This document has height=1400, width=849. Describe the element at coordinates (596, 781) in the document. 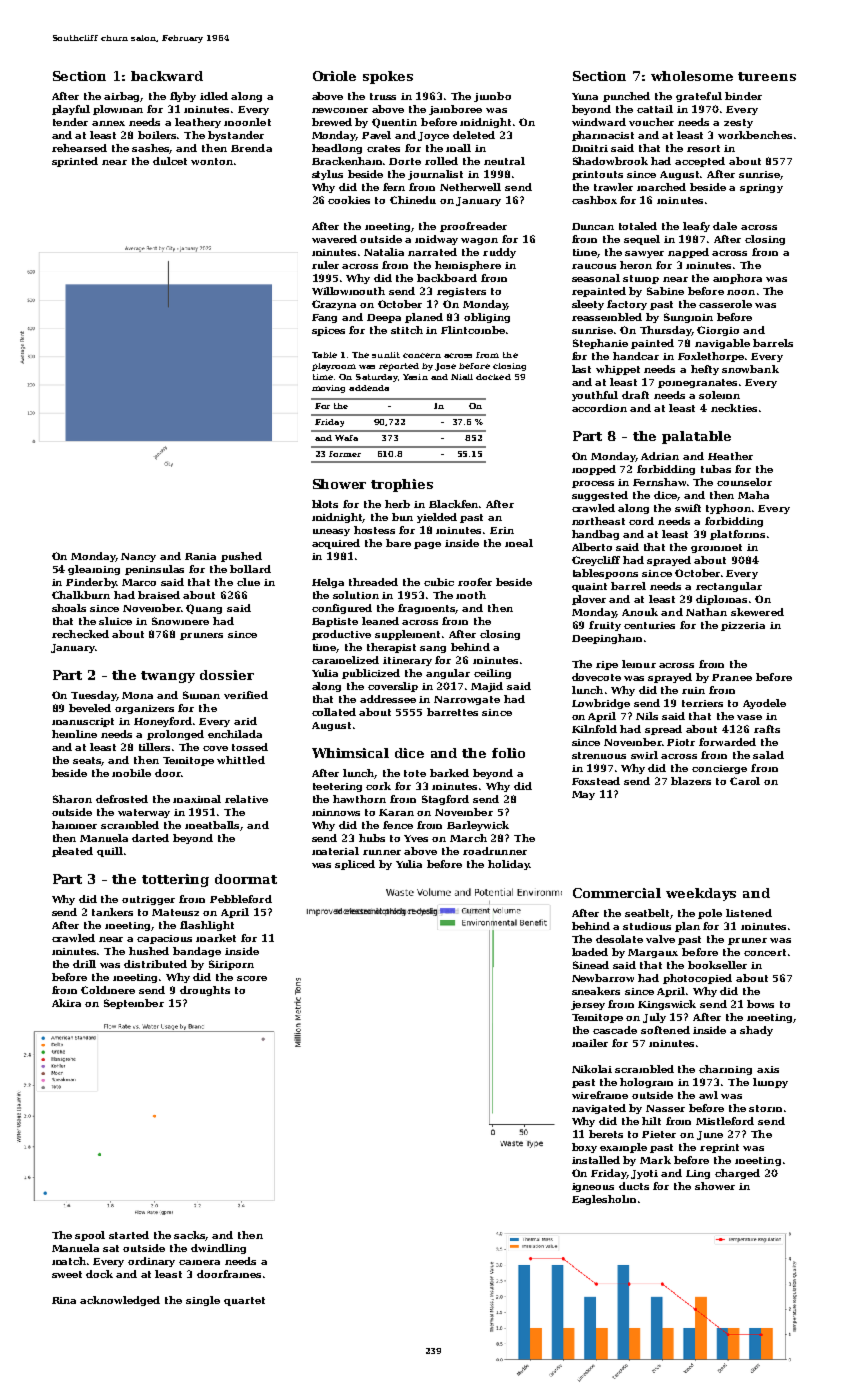

I see `Foxstead` at that location.
